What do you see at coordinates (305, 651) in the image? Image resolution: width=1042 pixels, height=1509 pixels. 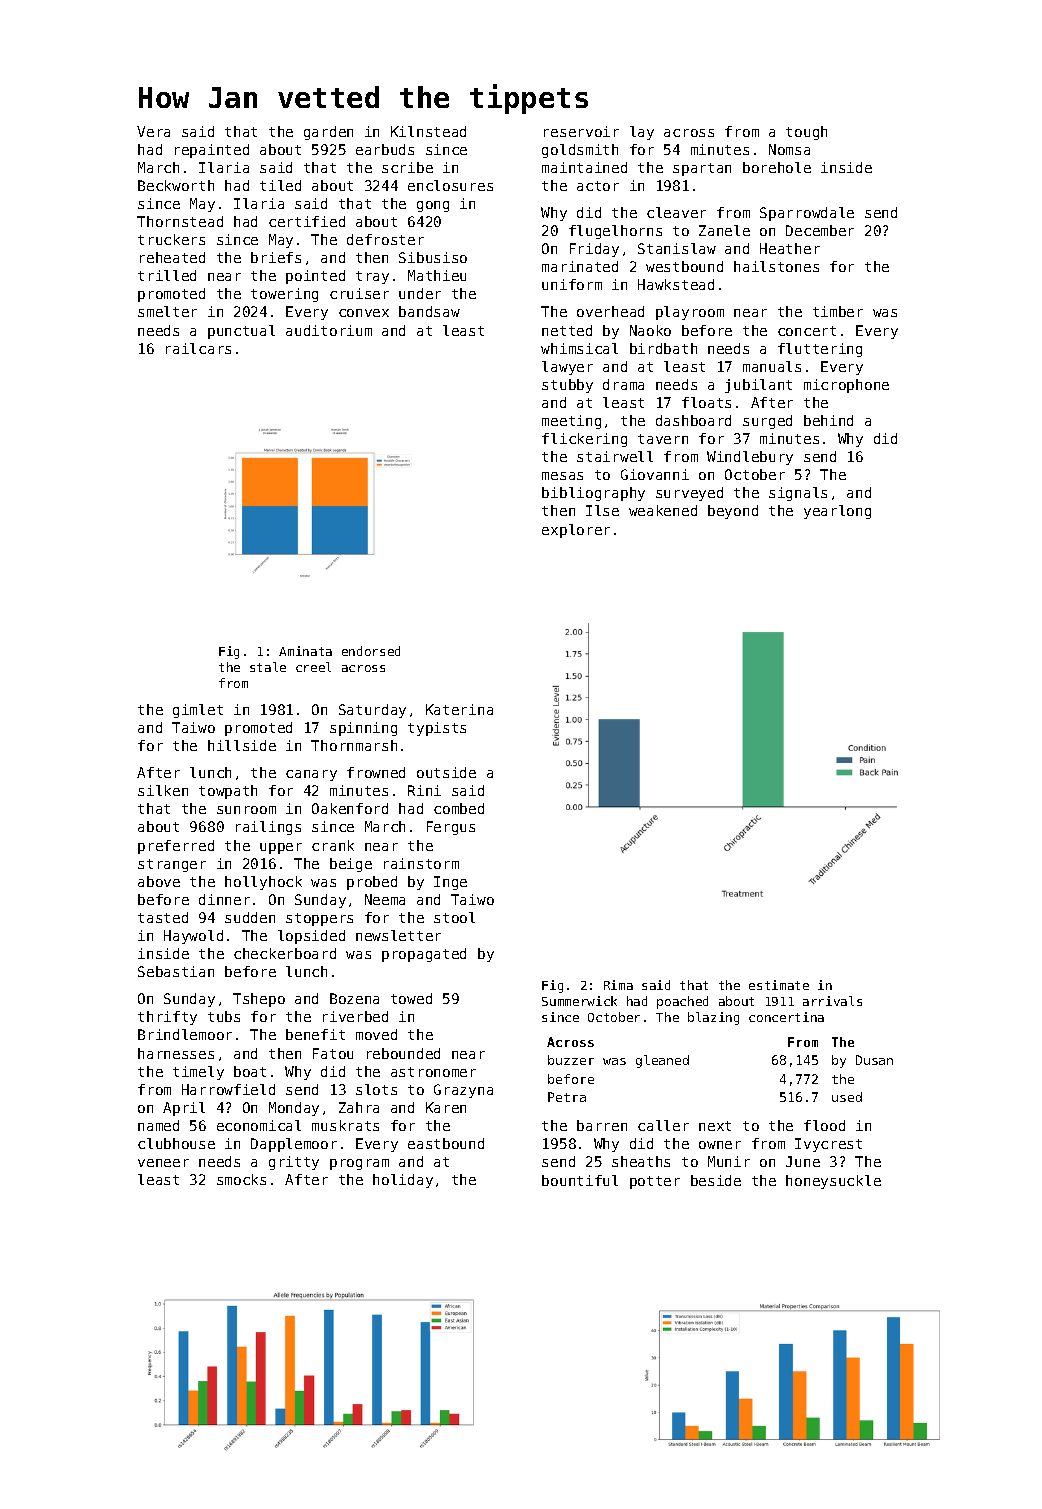 I see `Aminata` at bounding box center [305, 651].
